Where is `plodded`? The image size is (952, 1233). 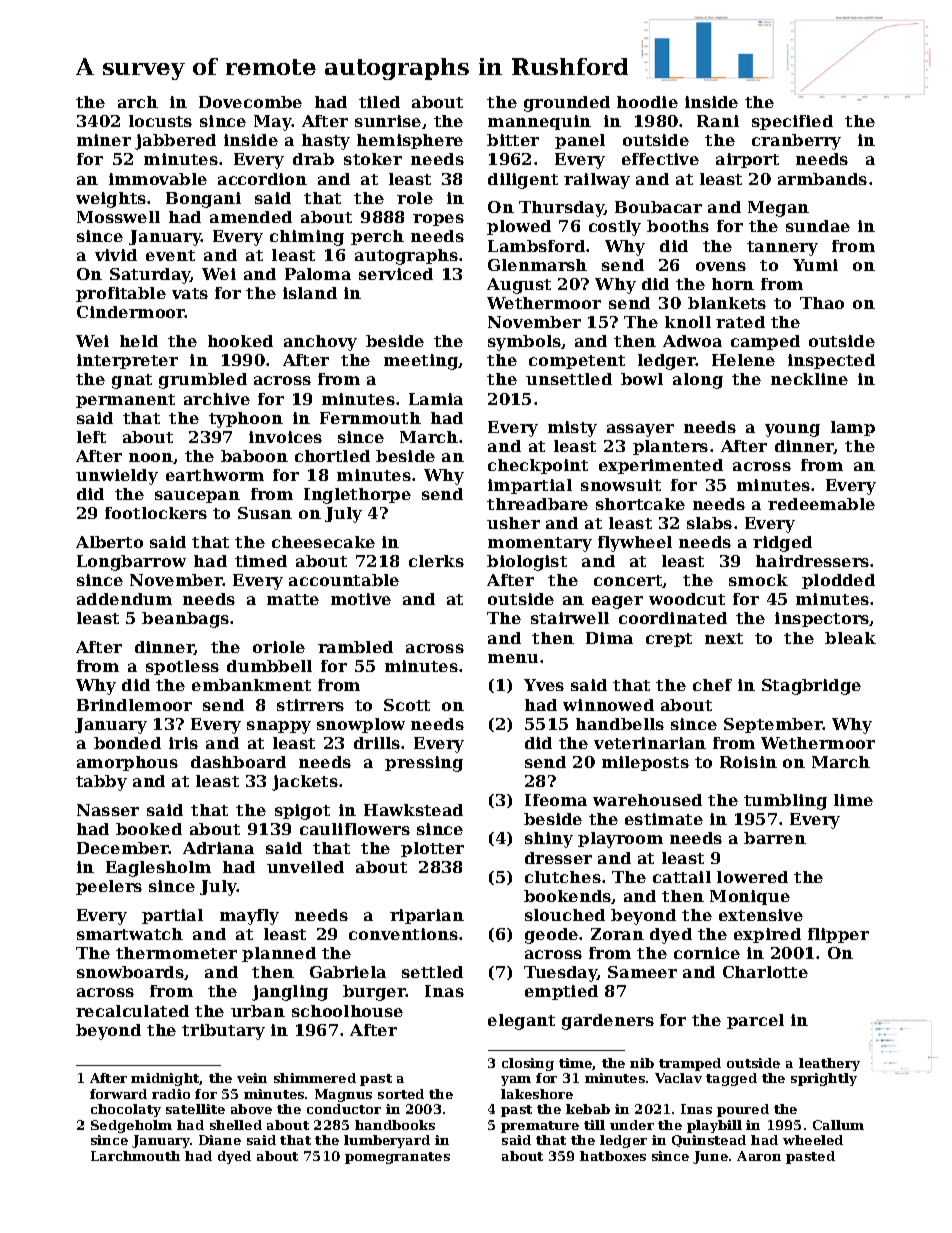
plodded is located at coordinates (838, 581).
